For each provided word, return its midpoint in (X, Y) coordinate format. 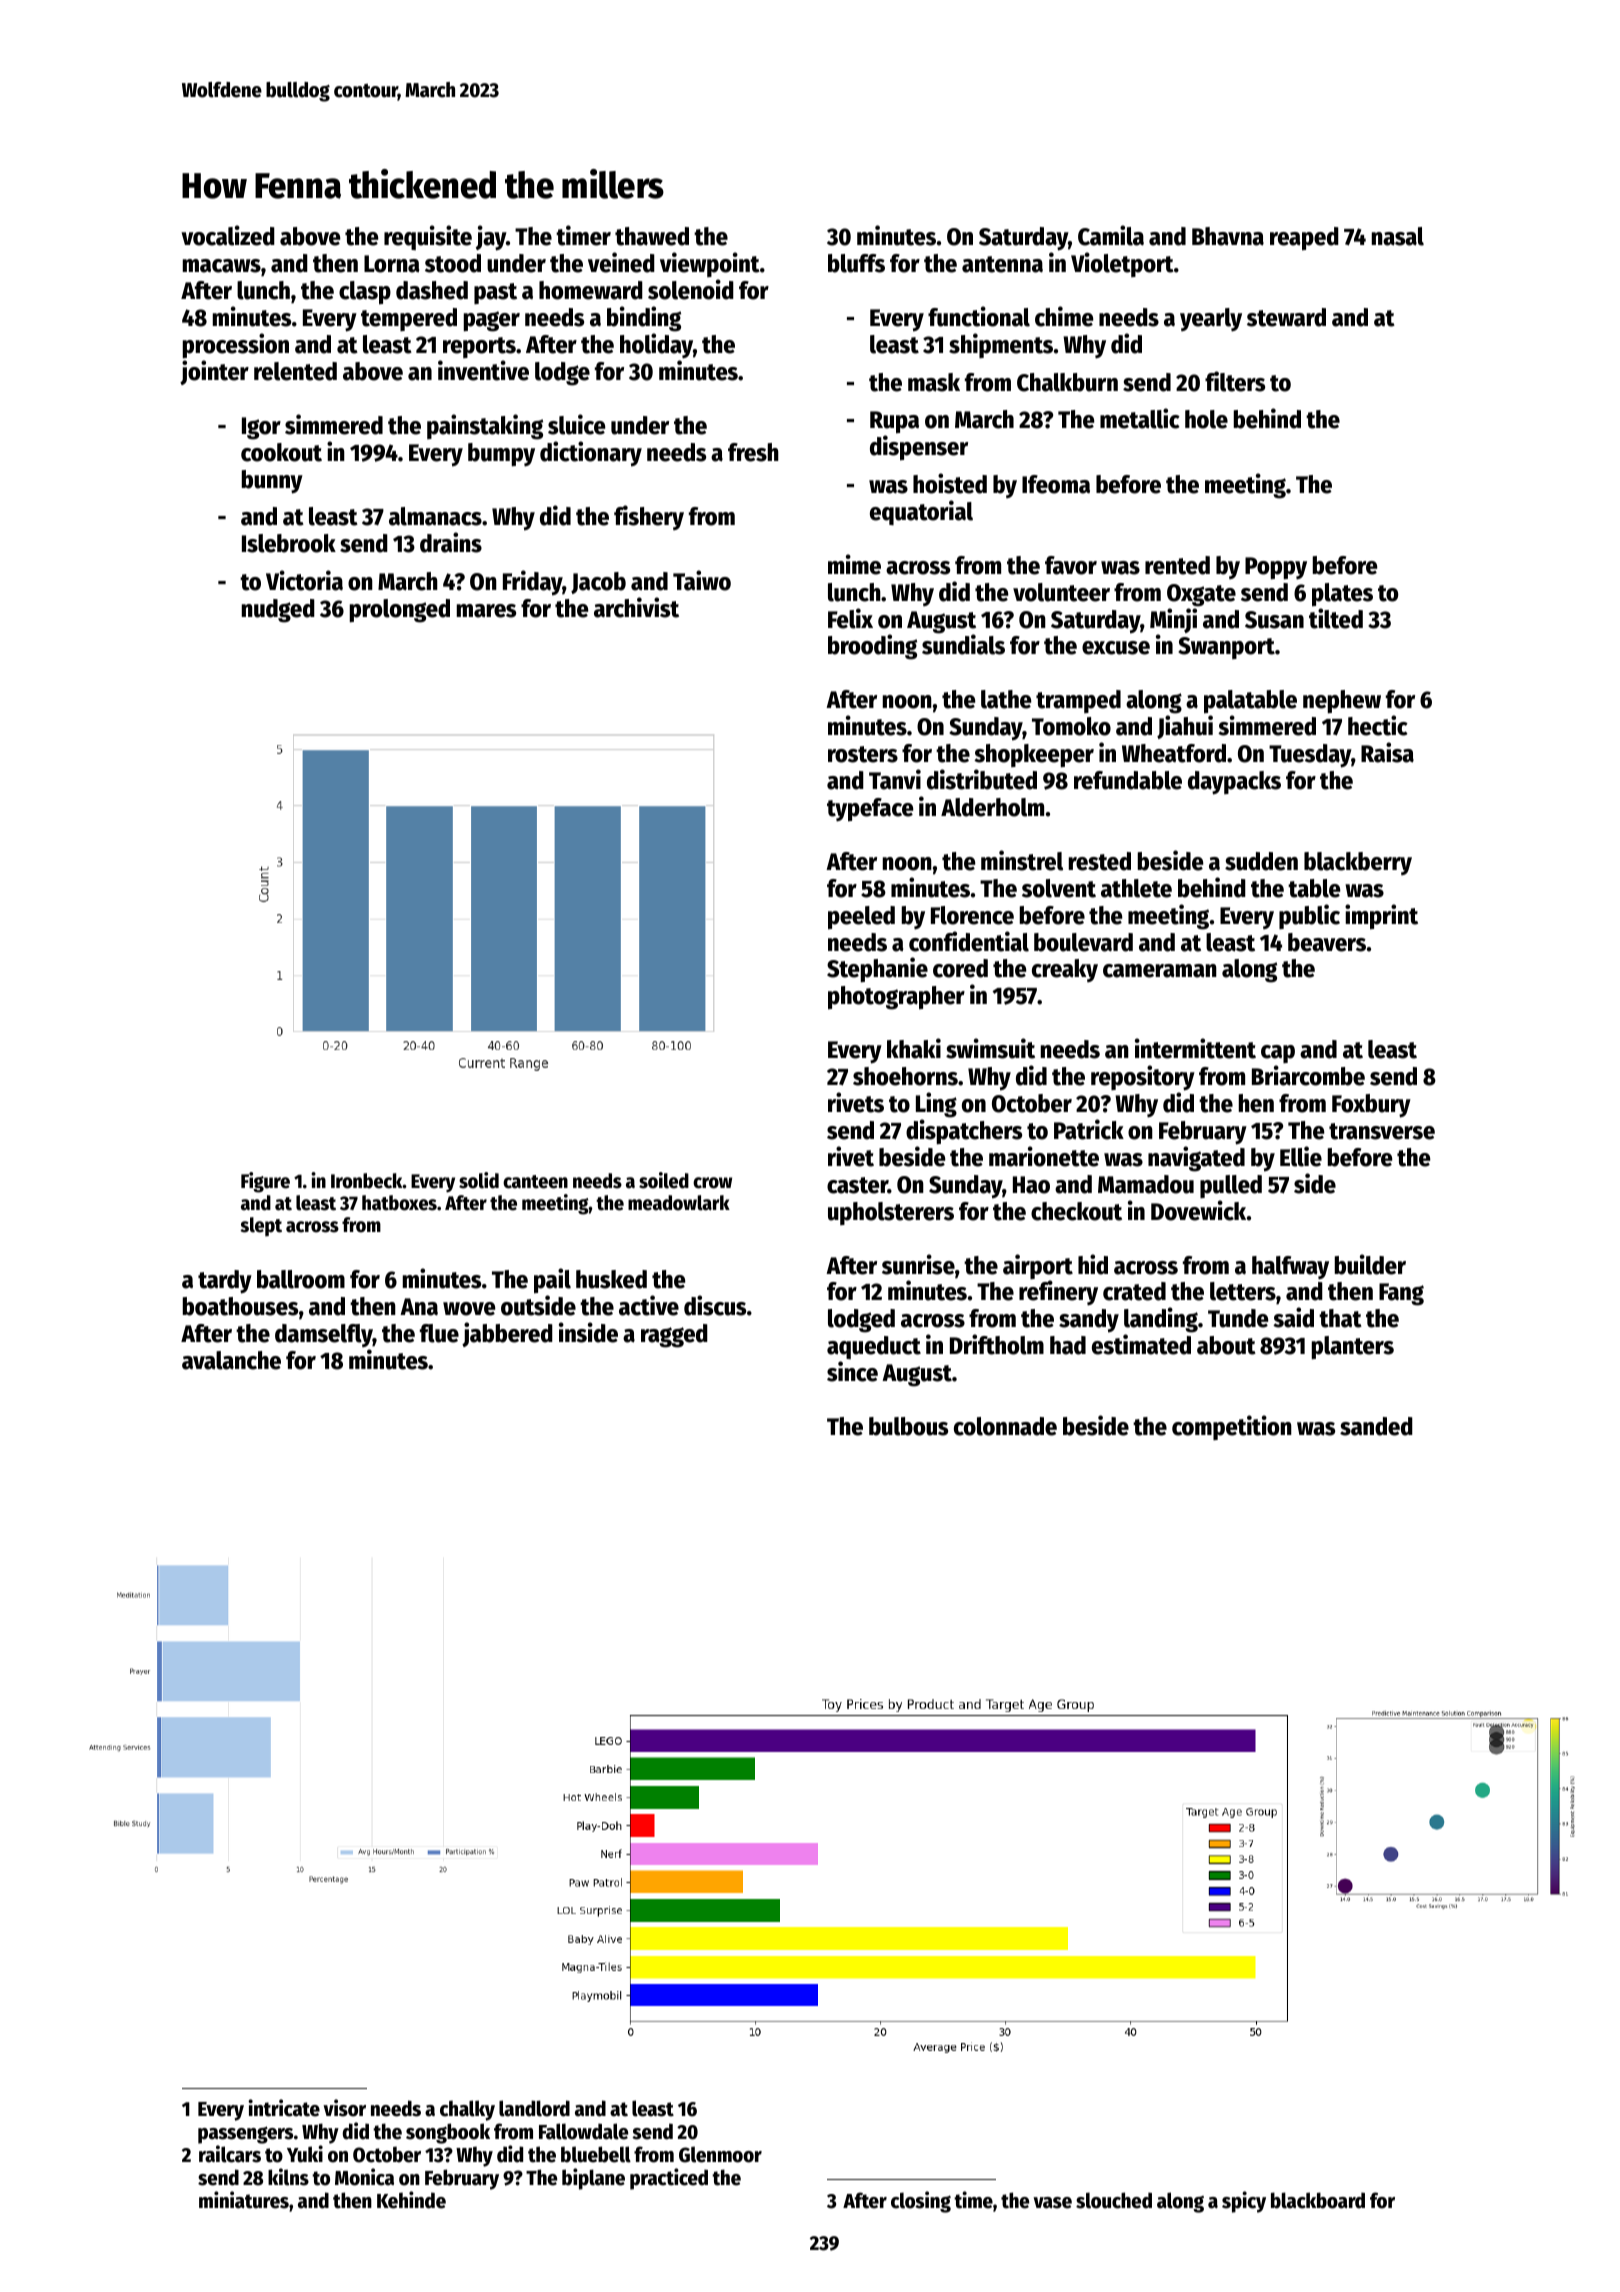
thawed (652, 236)
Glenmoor (720, 2154)
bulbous (908, 1426)
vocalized (228, 235)
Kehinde (411, 2200)
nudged (278, 611)
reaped (1304, 239)
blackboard (1318, 2200)
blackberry (1358, 863)
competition (1232, 1427)
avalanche (231, 1360)
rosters (863, 754)
